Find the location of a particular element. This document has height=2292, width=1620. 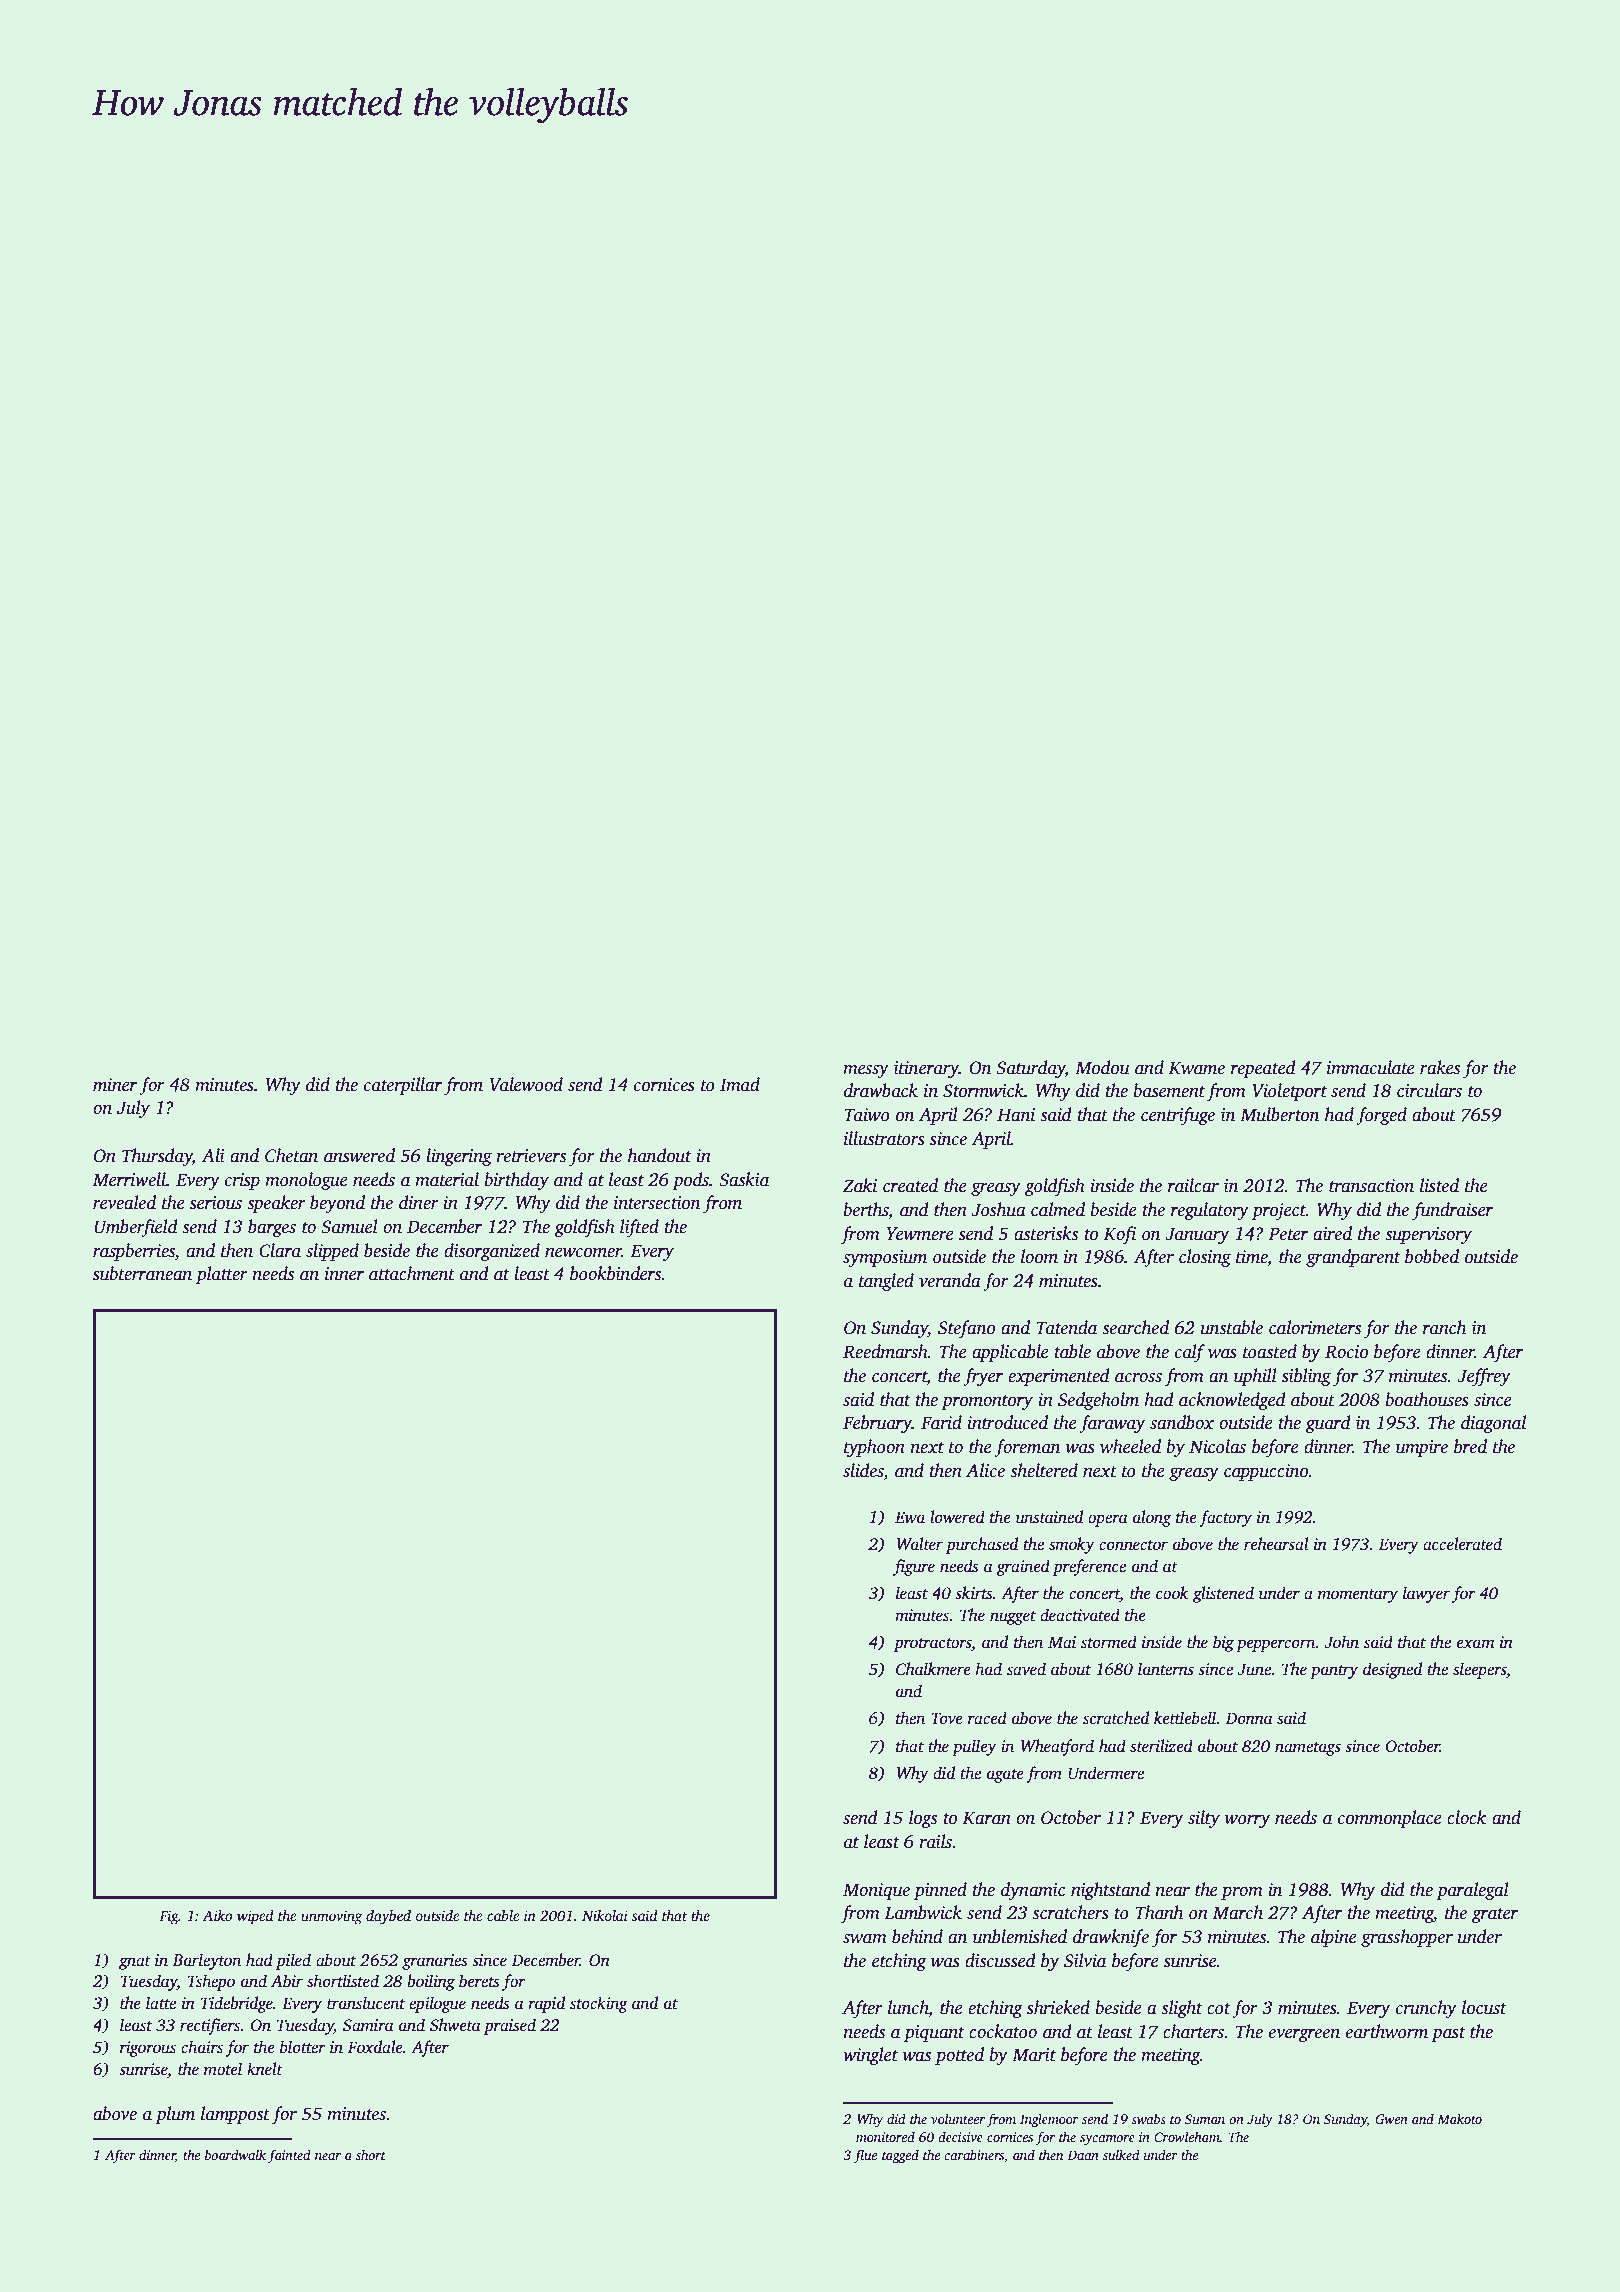

tangled is located at coordinates (886, 1282).
